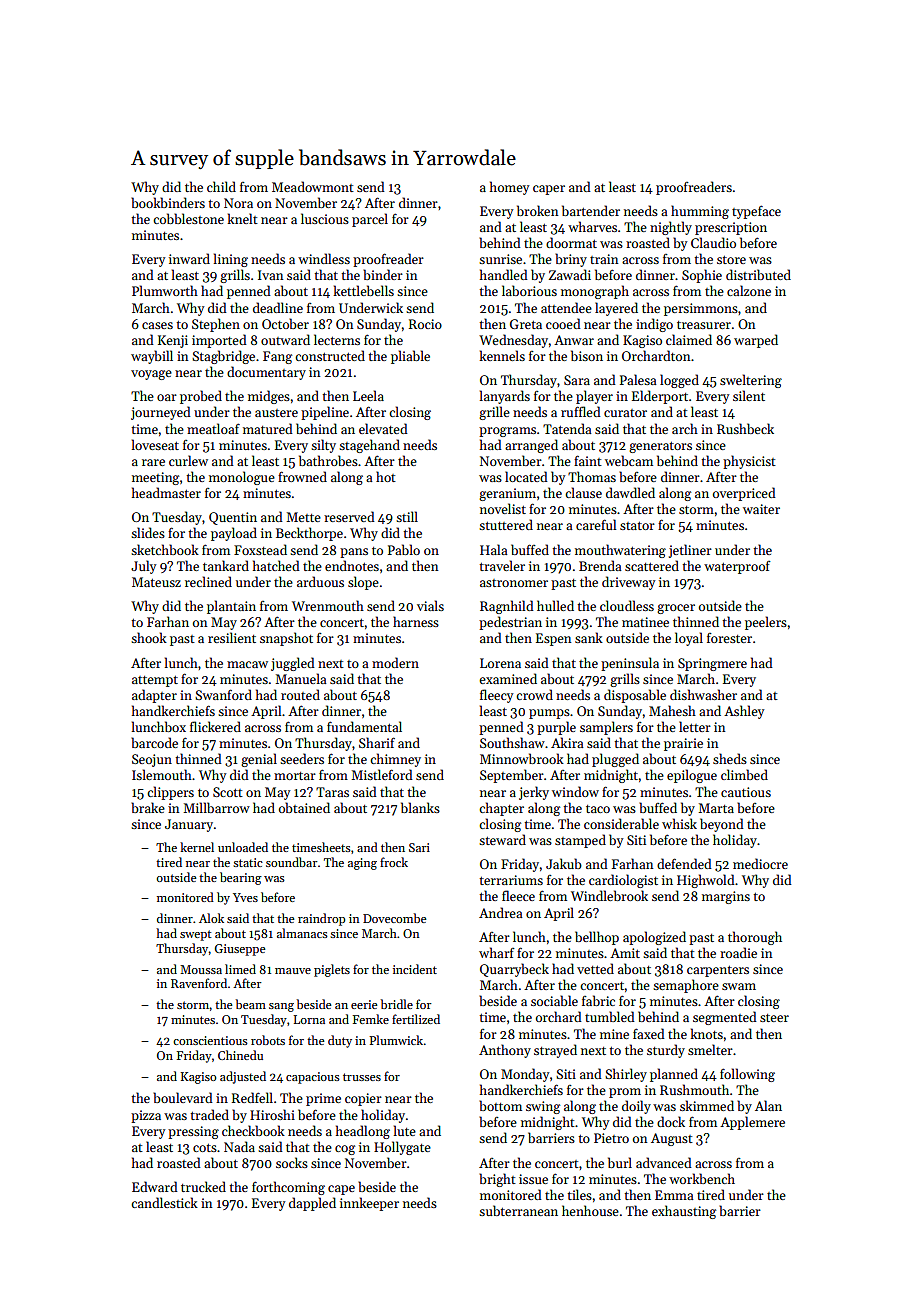  I want to click on homey, so click(509, 188).
